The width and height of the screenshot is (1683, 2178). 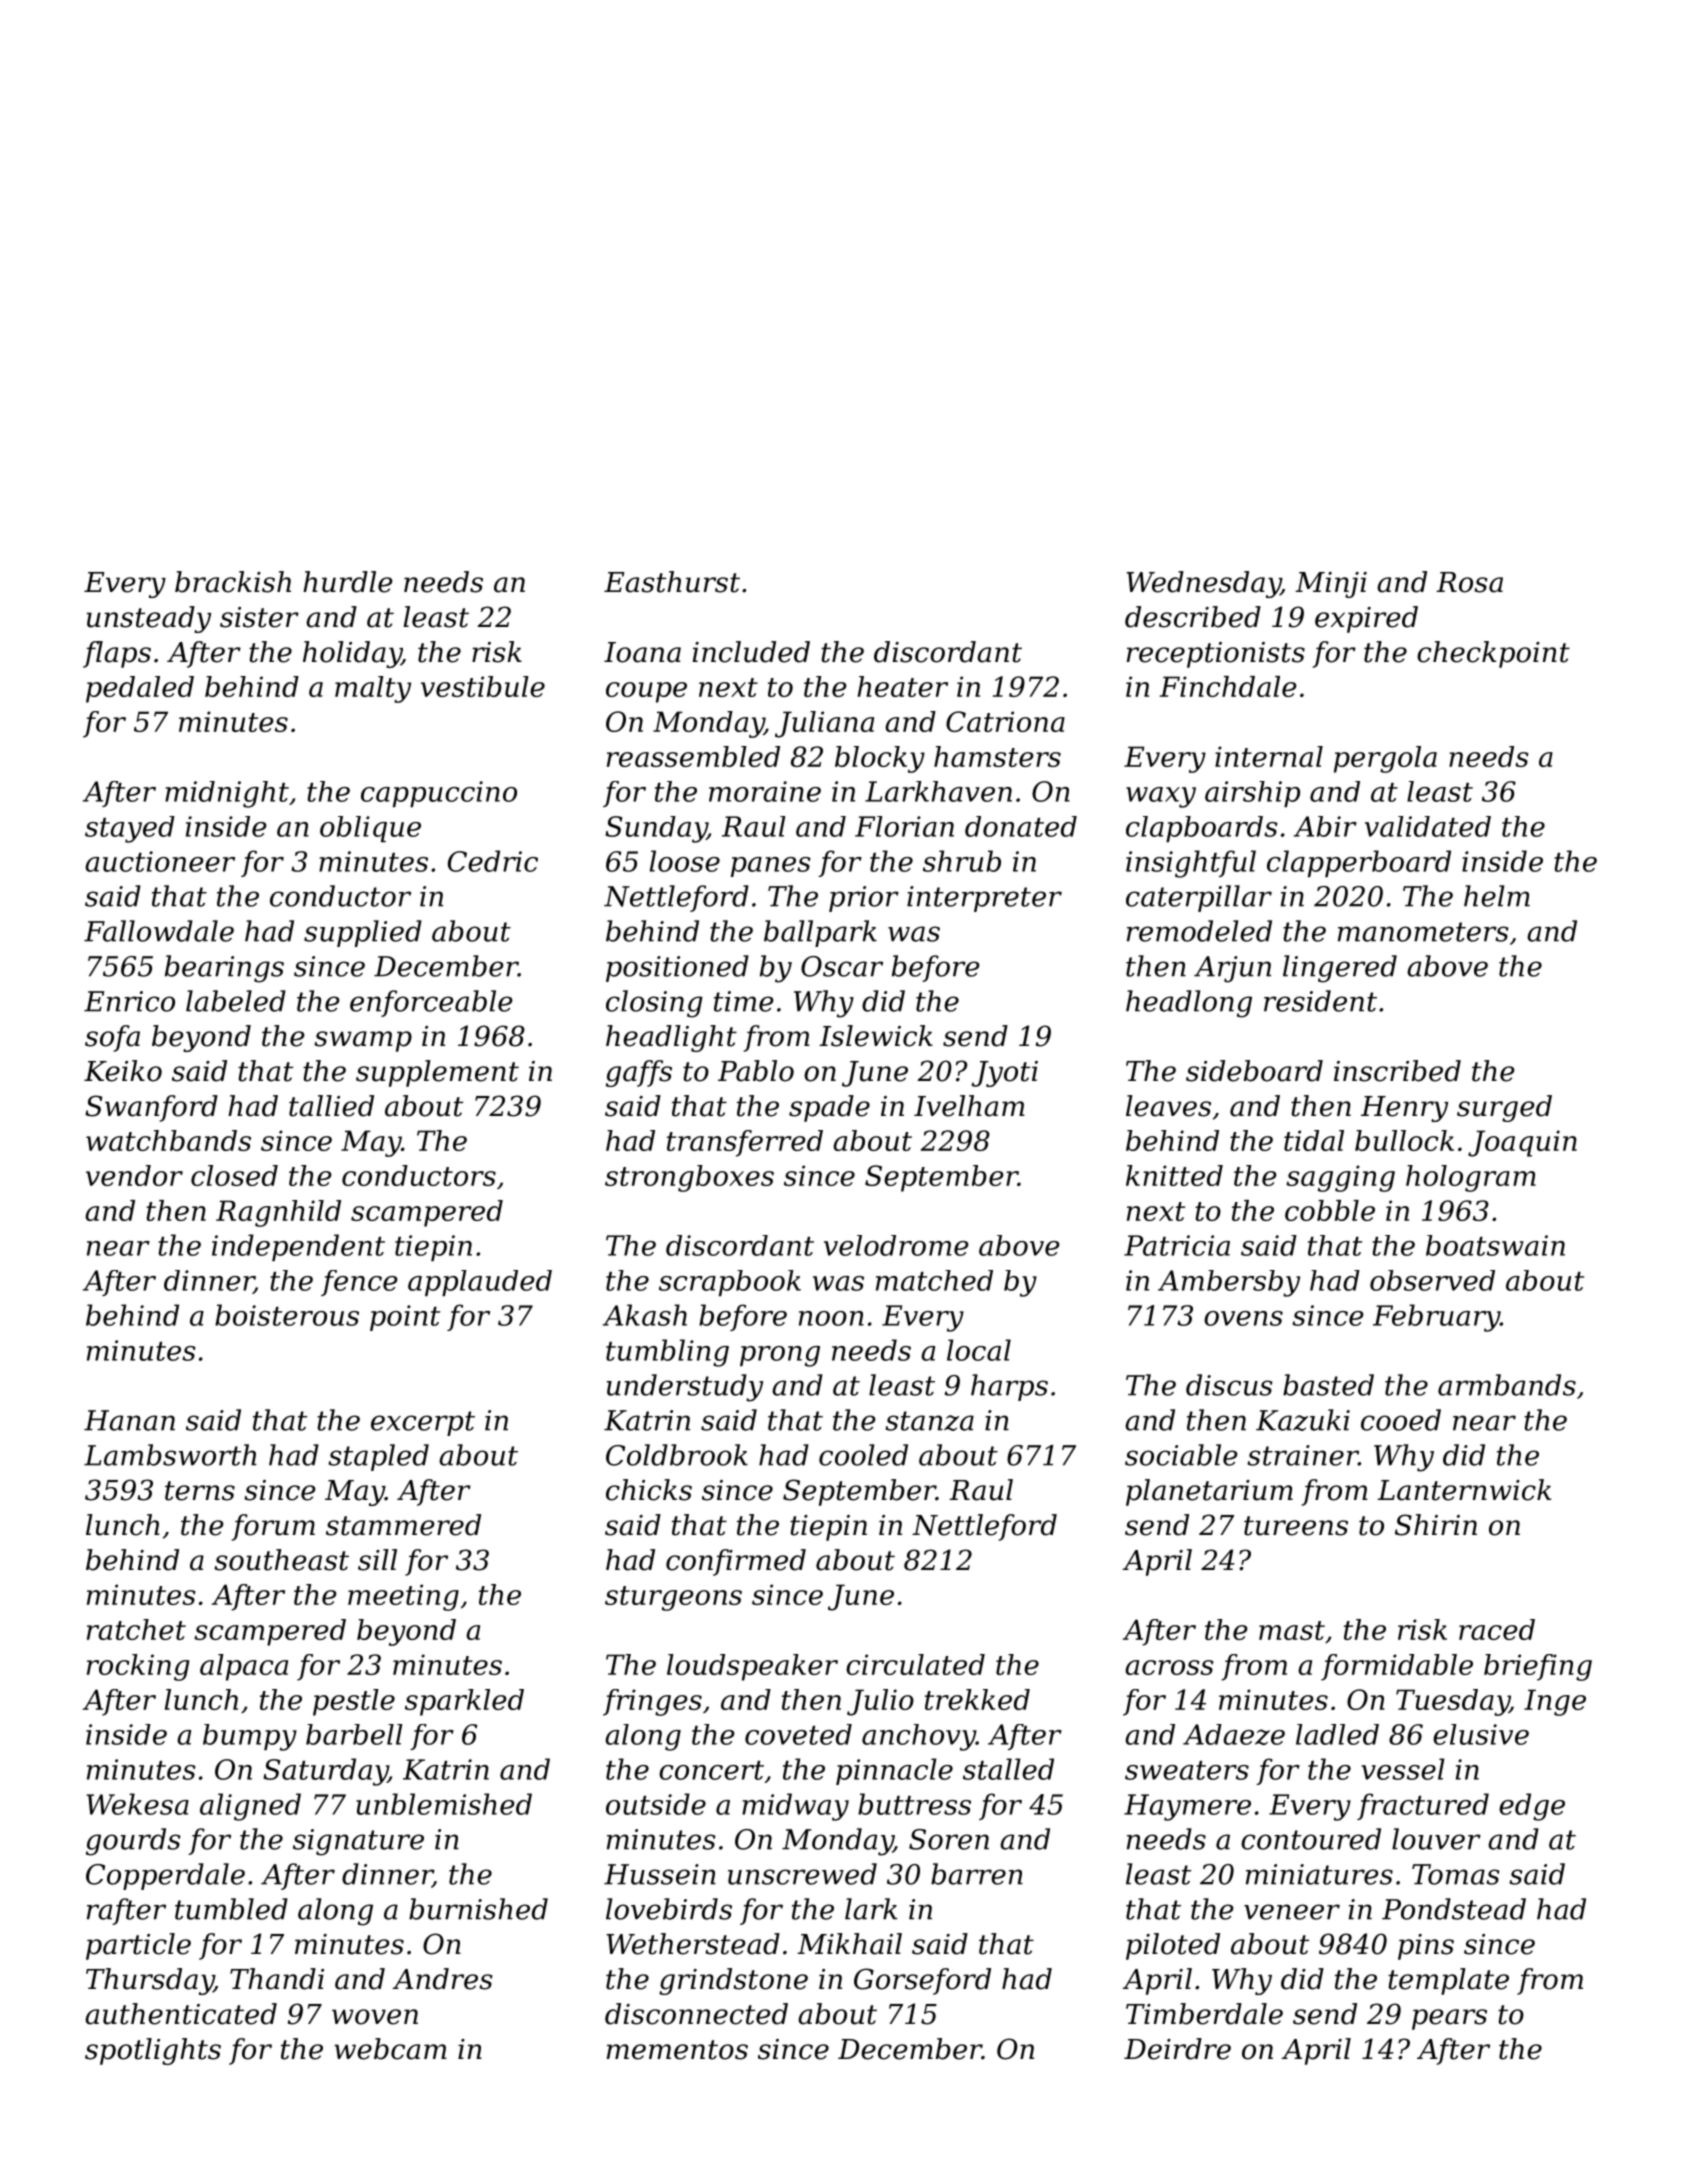 What do you see at coordinates (902, 686) in the screenshot?
I see `heater` at bounding box center [902, 686].
